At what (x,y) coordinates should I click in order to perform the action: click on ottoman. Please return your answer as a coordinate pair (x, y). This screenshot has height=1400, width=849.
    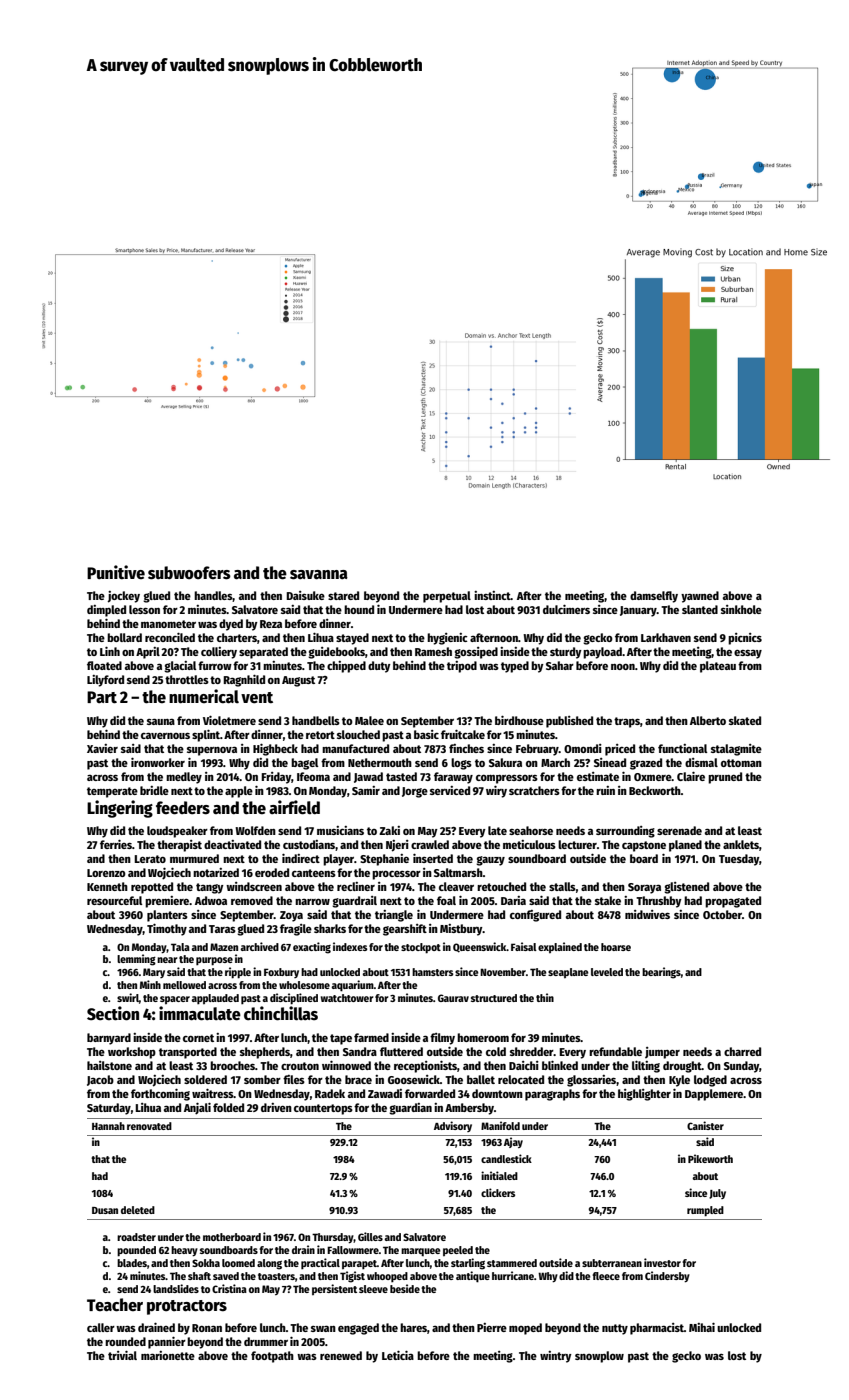
    Looking at the image, I should click on (741, 763).
